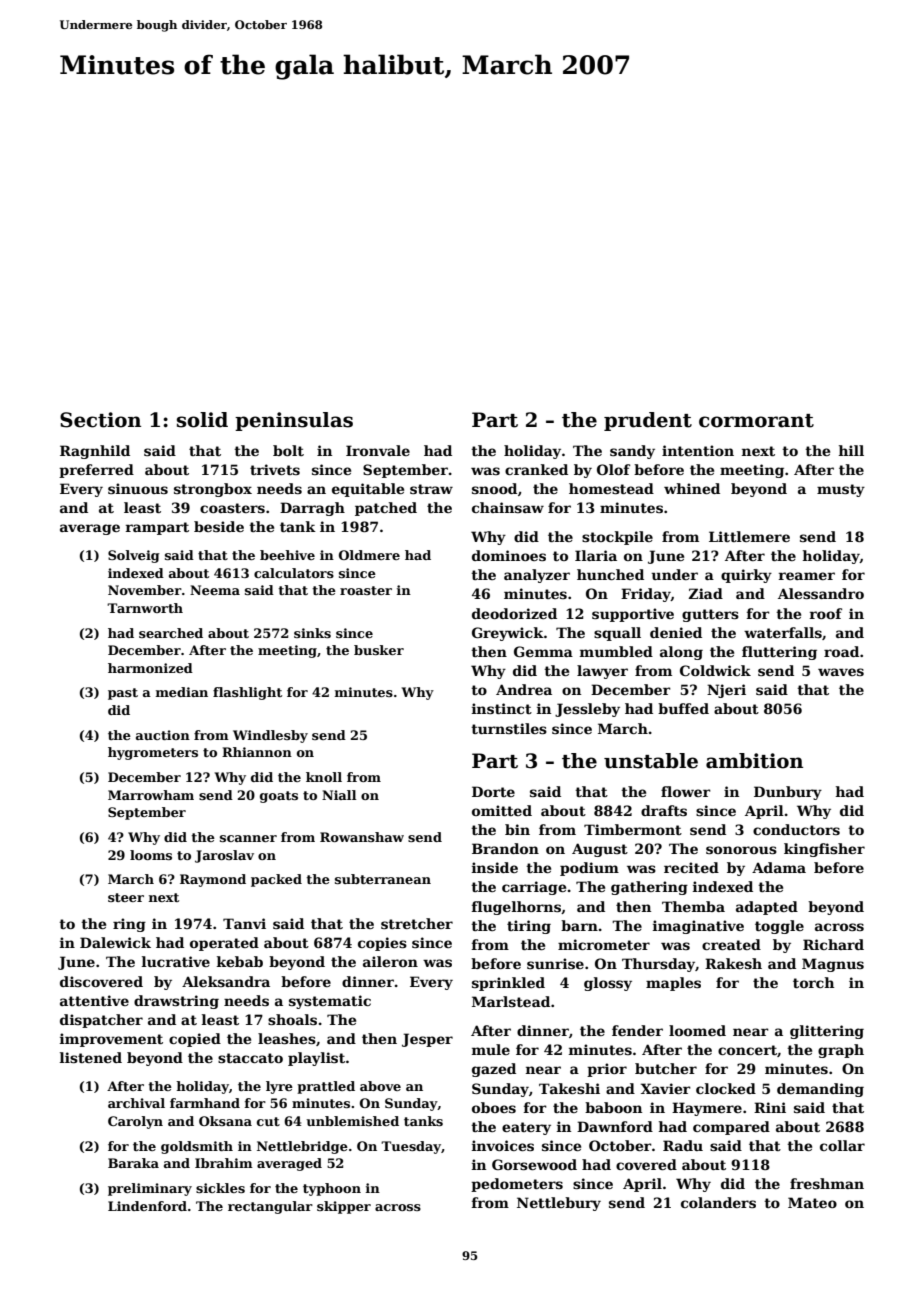 This image has height=1308, width=924. Describe the element at coordinates (841, 651) in the image. I see `road` at that location.
